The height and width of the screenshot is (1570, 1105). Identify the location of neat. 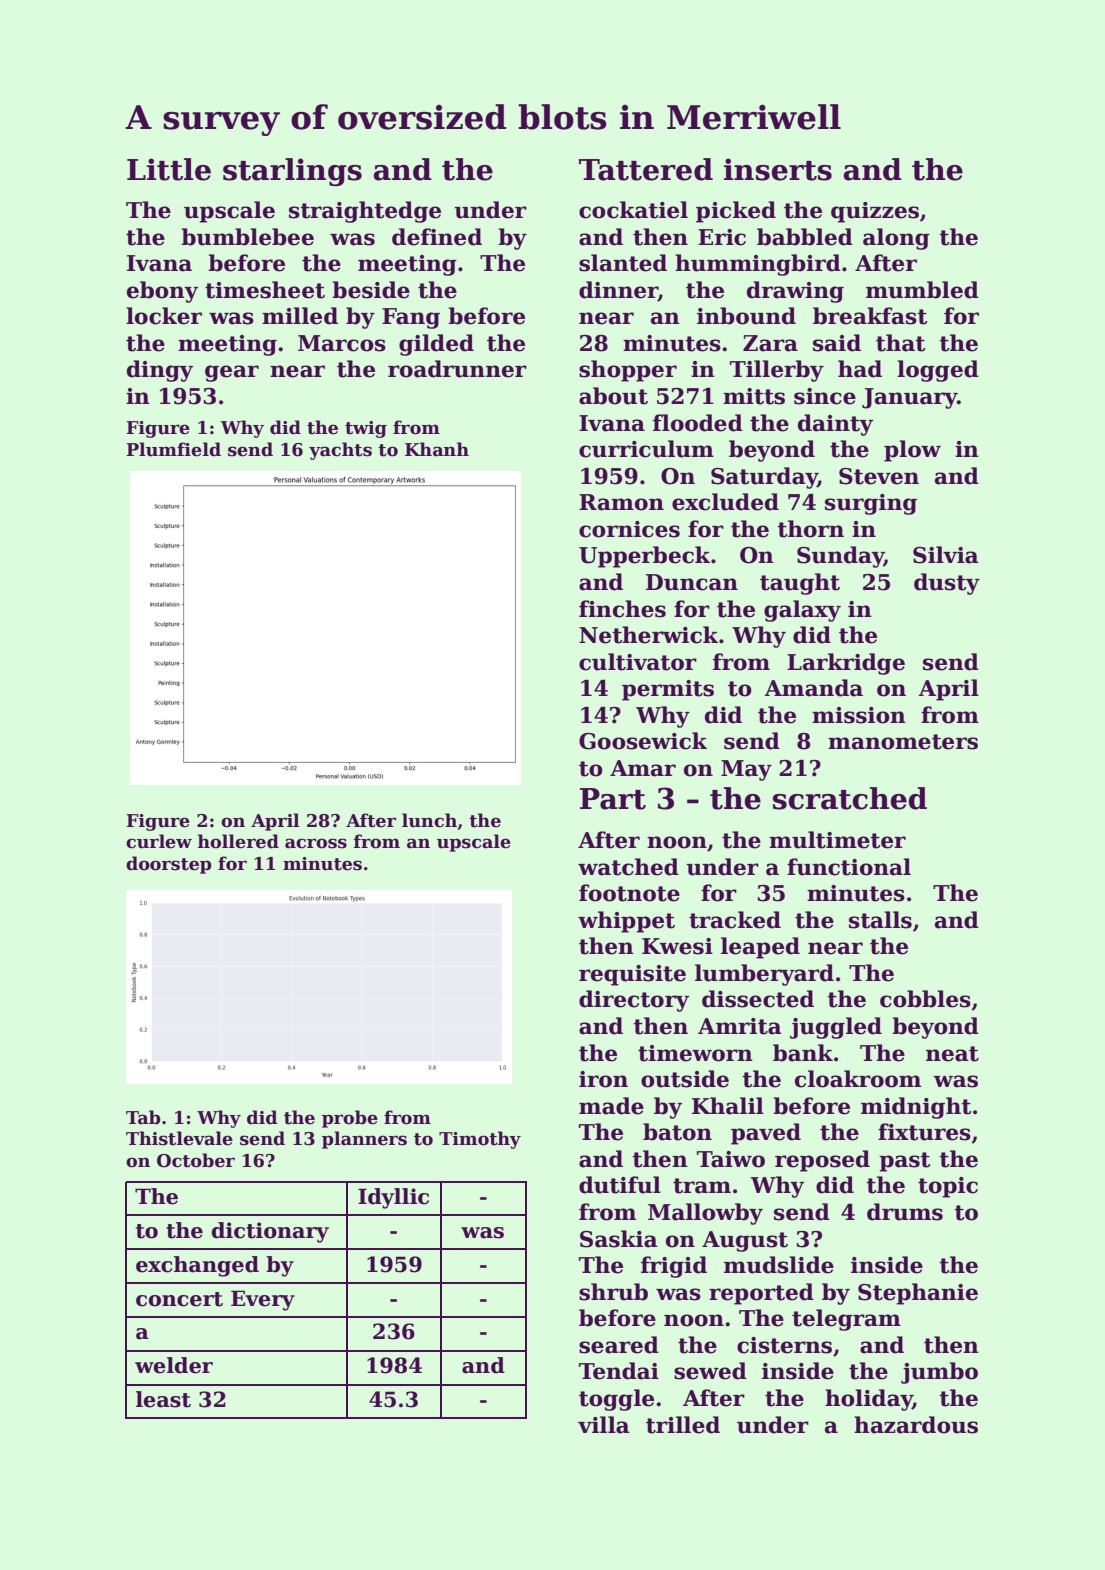
(952, 1054).
